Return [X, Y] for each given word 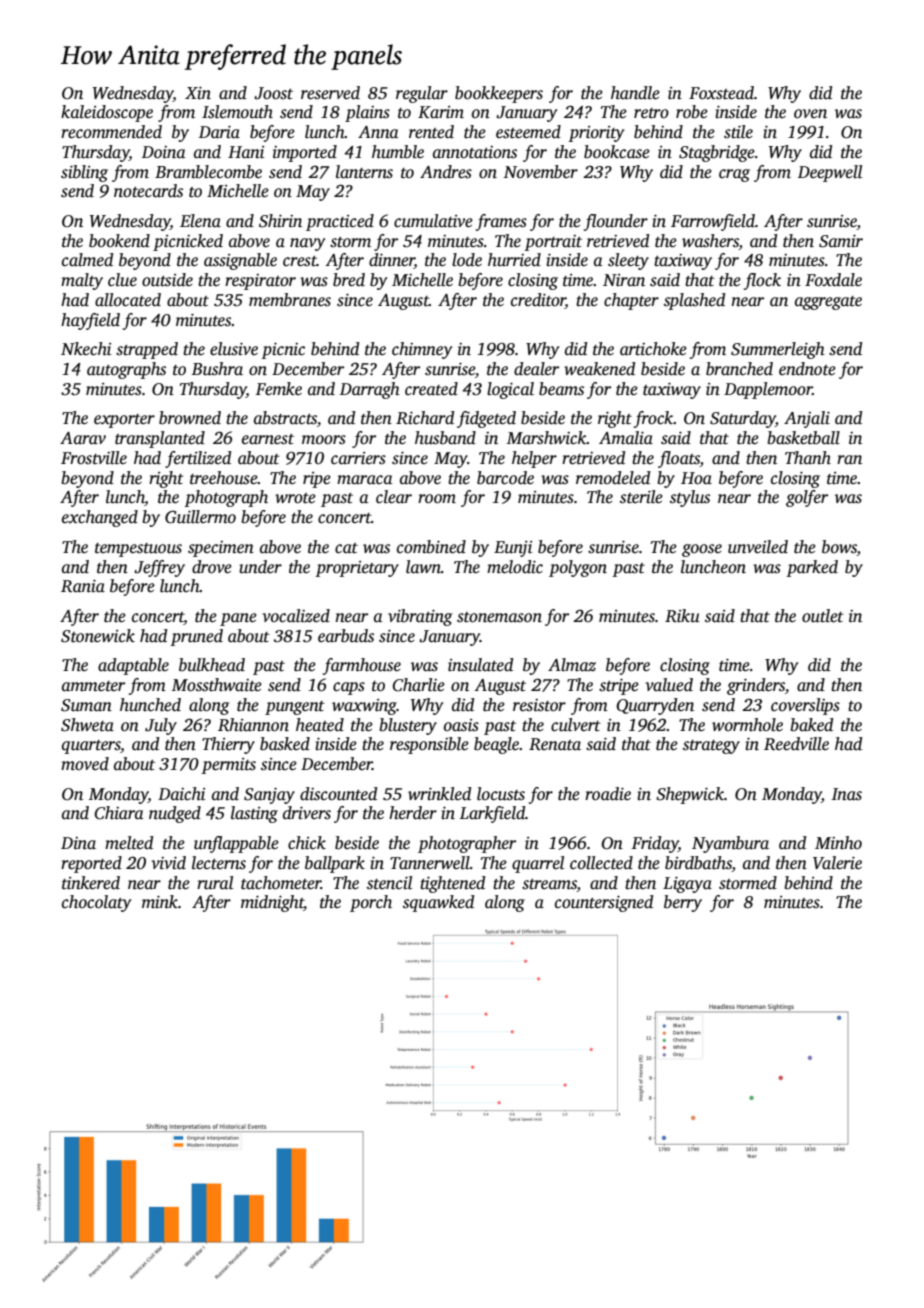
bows [839, 548]
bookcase [617, 152]
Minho [838, 842]
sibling [84, 173]
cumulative [433, 221]
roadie [608, 794]
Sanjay [269, 796]
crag [734, 175]
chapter [631, 301]
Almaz [572, 665]
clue [122, 280]
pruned [196, 637]
